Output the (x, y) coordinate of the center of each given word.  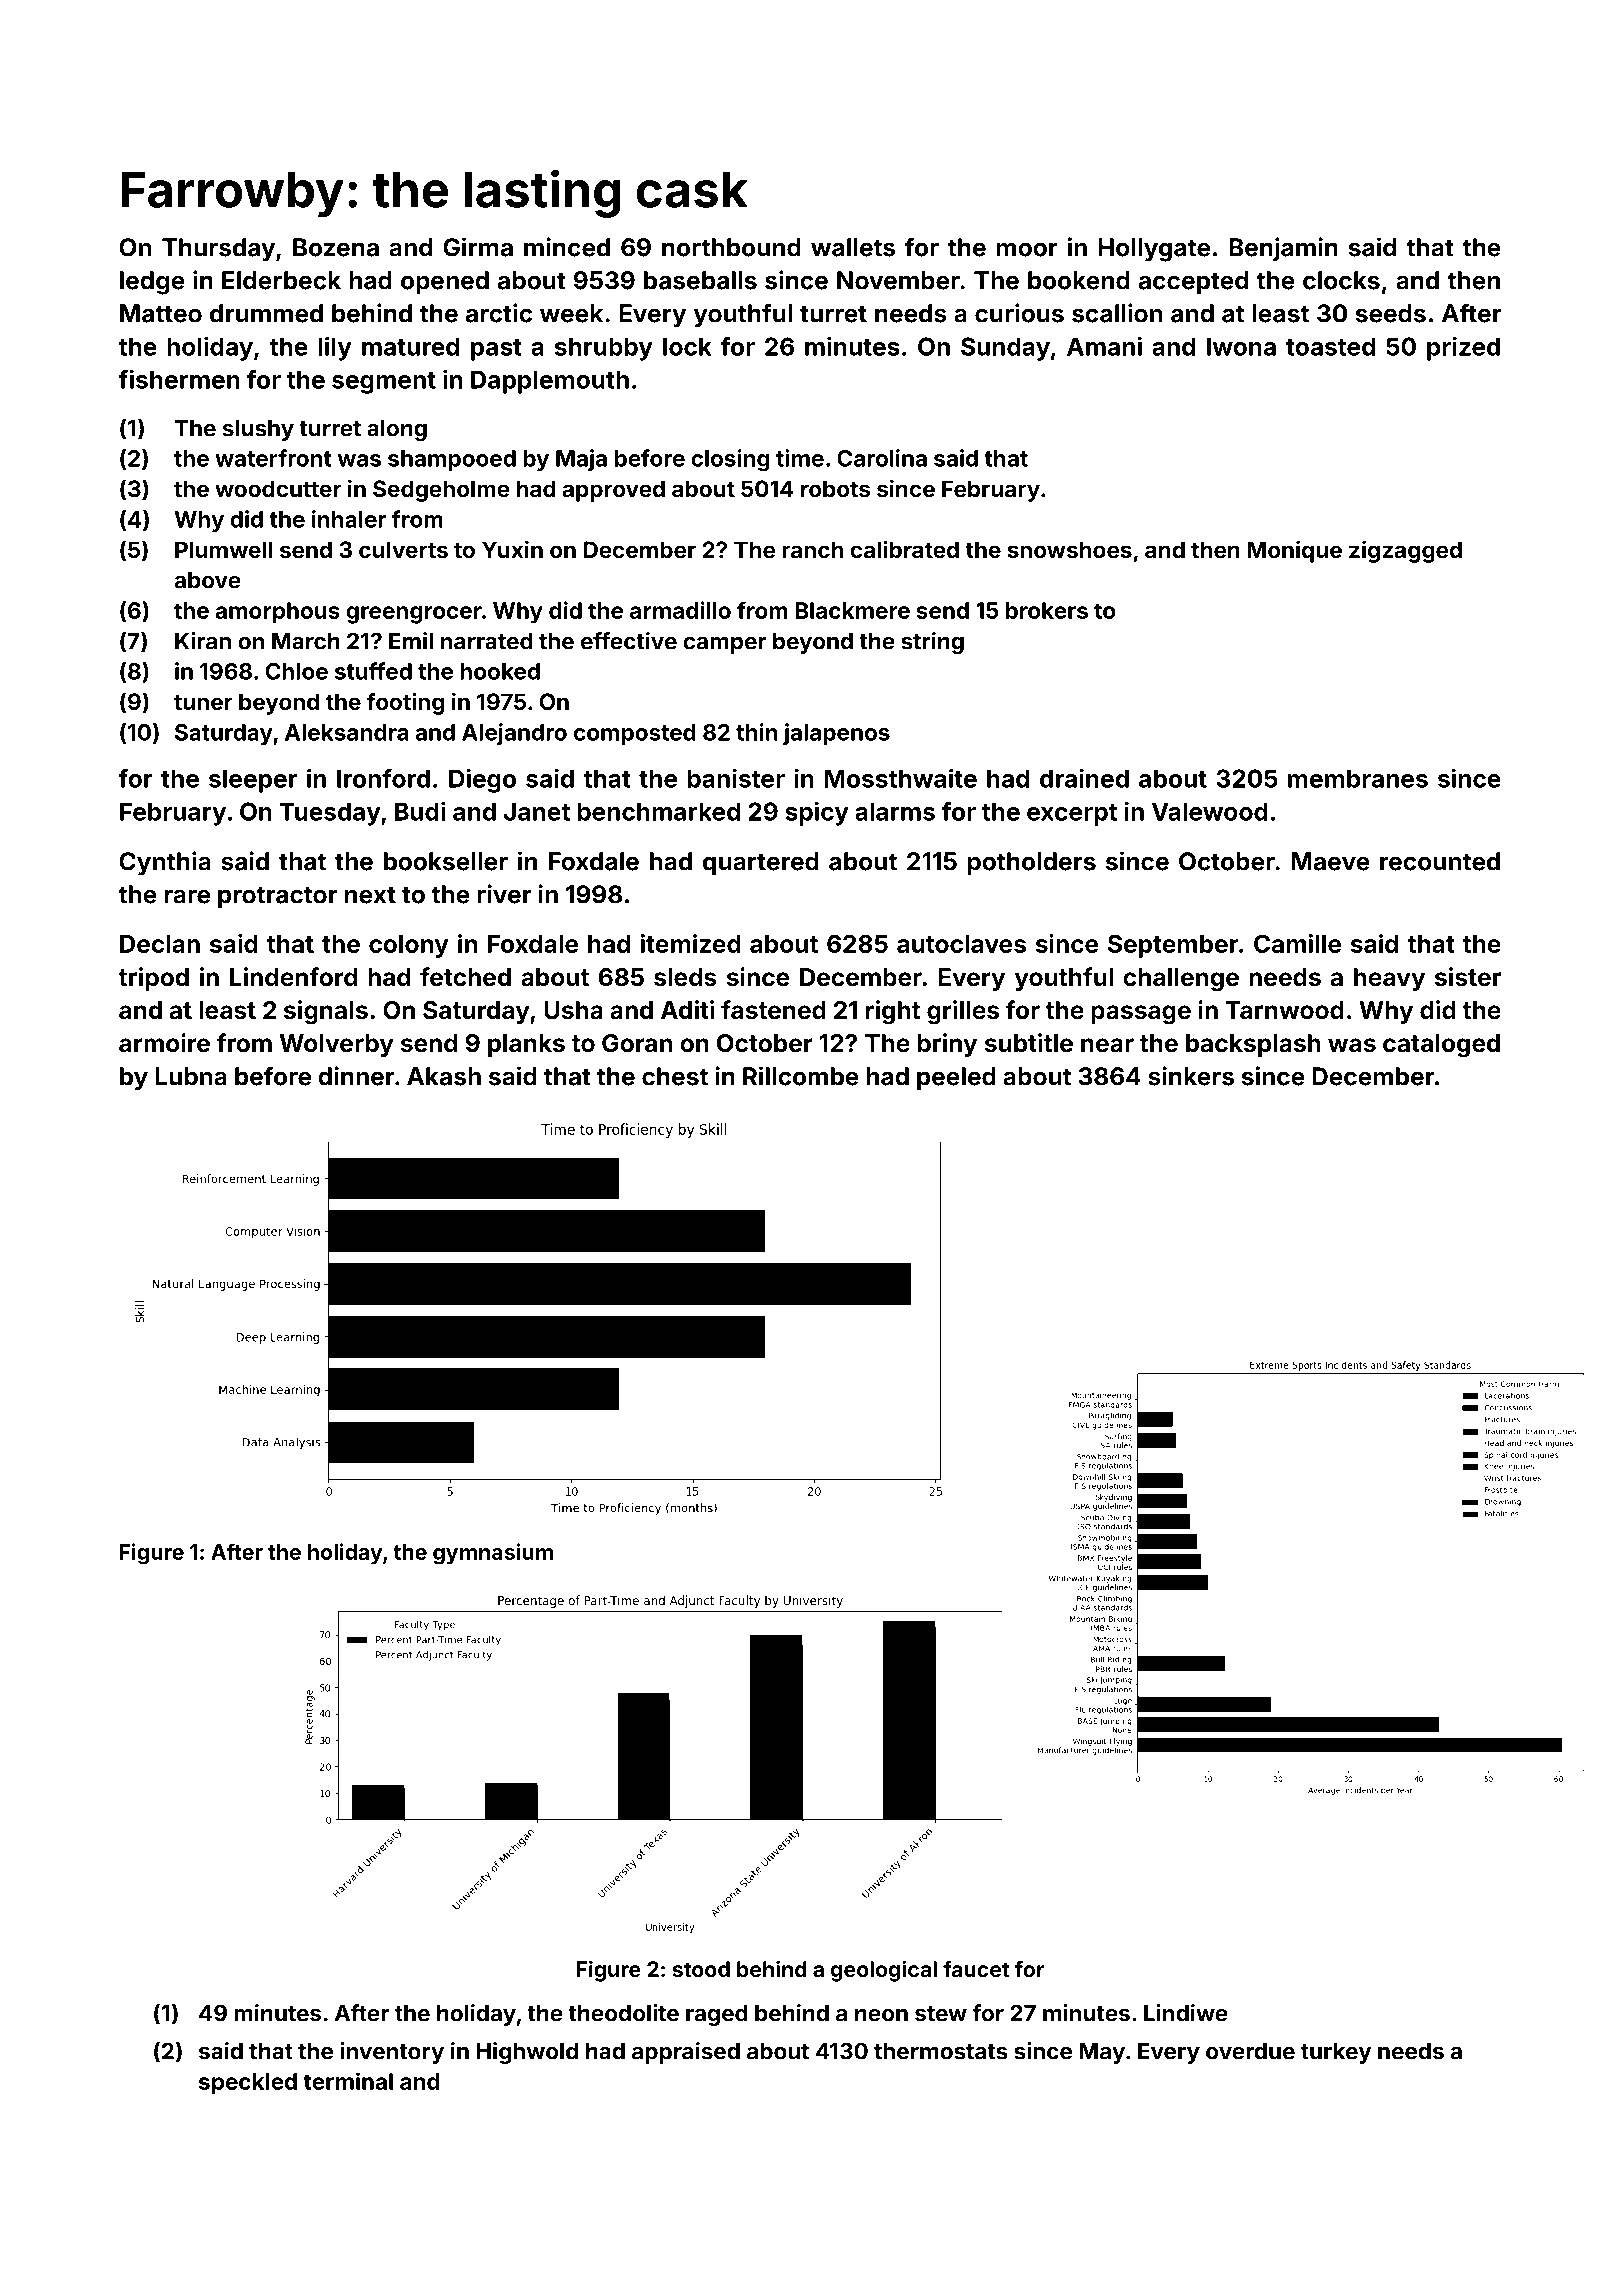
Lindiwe (1186, 2013)
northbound (731, 247)
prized (1463, 348)
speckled (248, 2084)
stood (701, 1969)
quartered (761, 864)
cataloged (1441, 1046)
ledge (152, 283)
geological (884, 1971)
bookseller (446, 861)
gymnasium (493, 1554)
